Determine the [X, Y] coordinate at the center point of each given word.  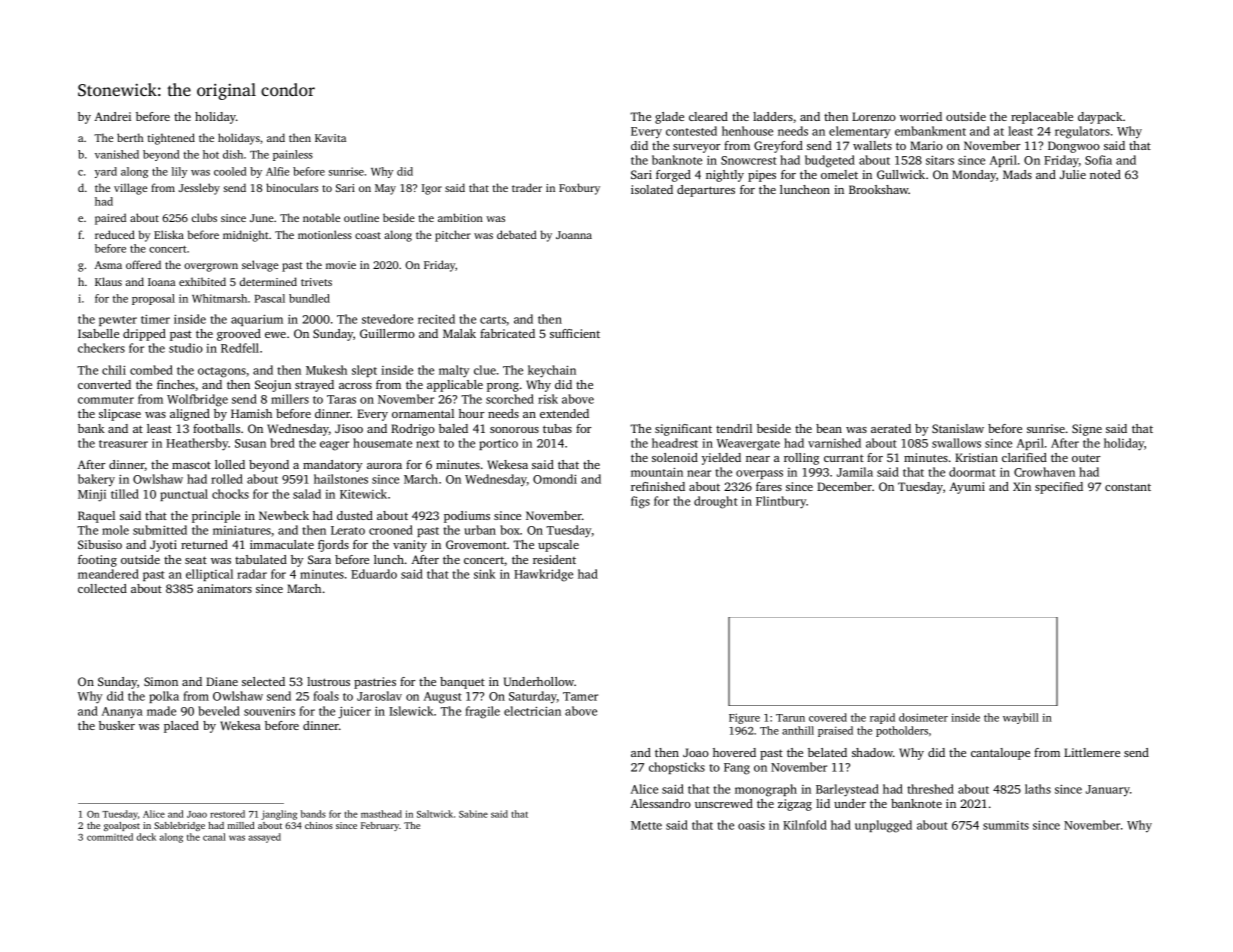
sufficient [575, 333]
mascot [191, 465]
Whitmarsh [219, 298]
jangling [279, 815]
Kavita [330, 138]
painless [293, 155]
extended [564, 413]
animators [224, 588]
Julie [1073, 174]
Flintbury [781, 502]
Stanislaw [958, 428]
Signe [1087, 430]
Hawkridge [543, 575]
